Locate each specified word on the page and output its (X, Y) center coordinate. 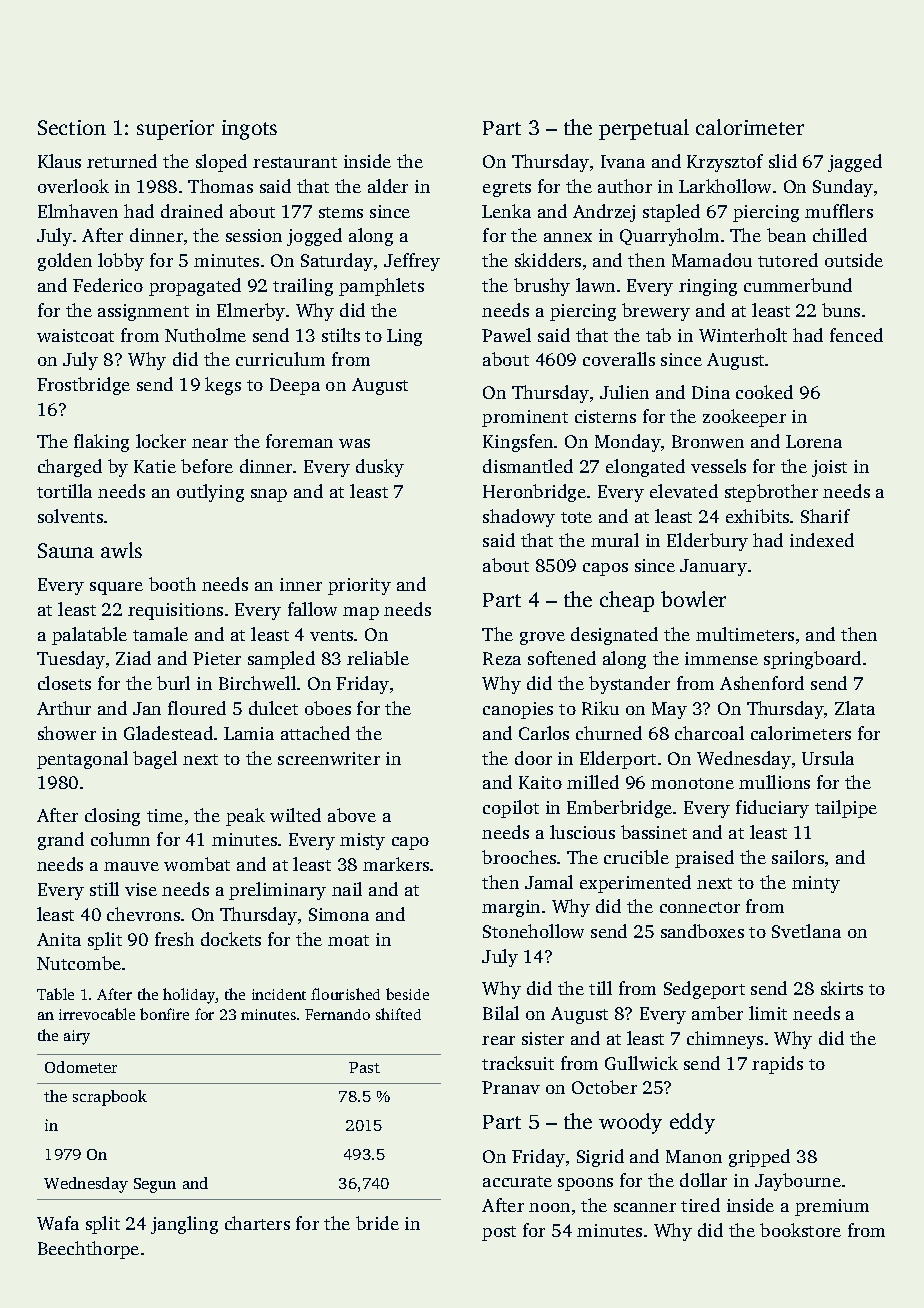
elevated (684, 491)
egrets (507, 189)
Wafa (58, 1223)
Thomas (220, 186)
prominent (525, 418)
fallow (312, 609)
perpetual (644, 129)
